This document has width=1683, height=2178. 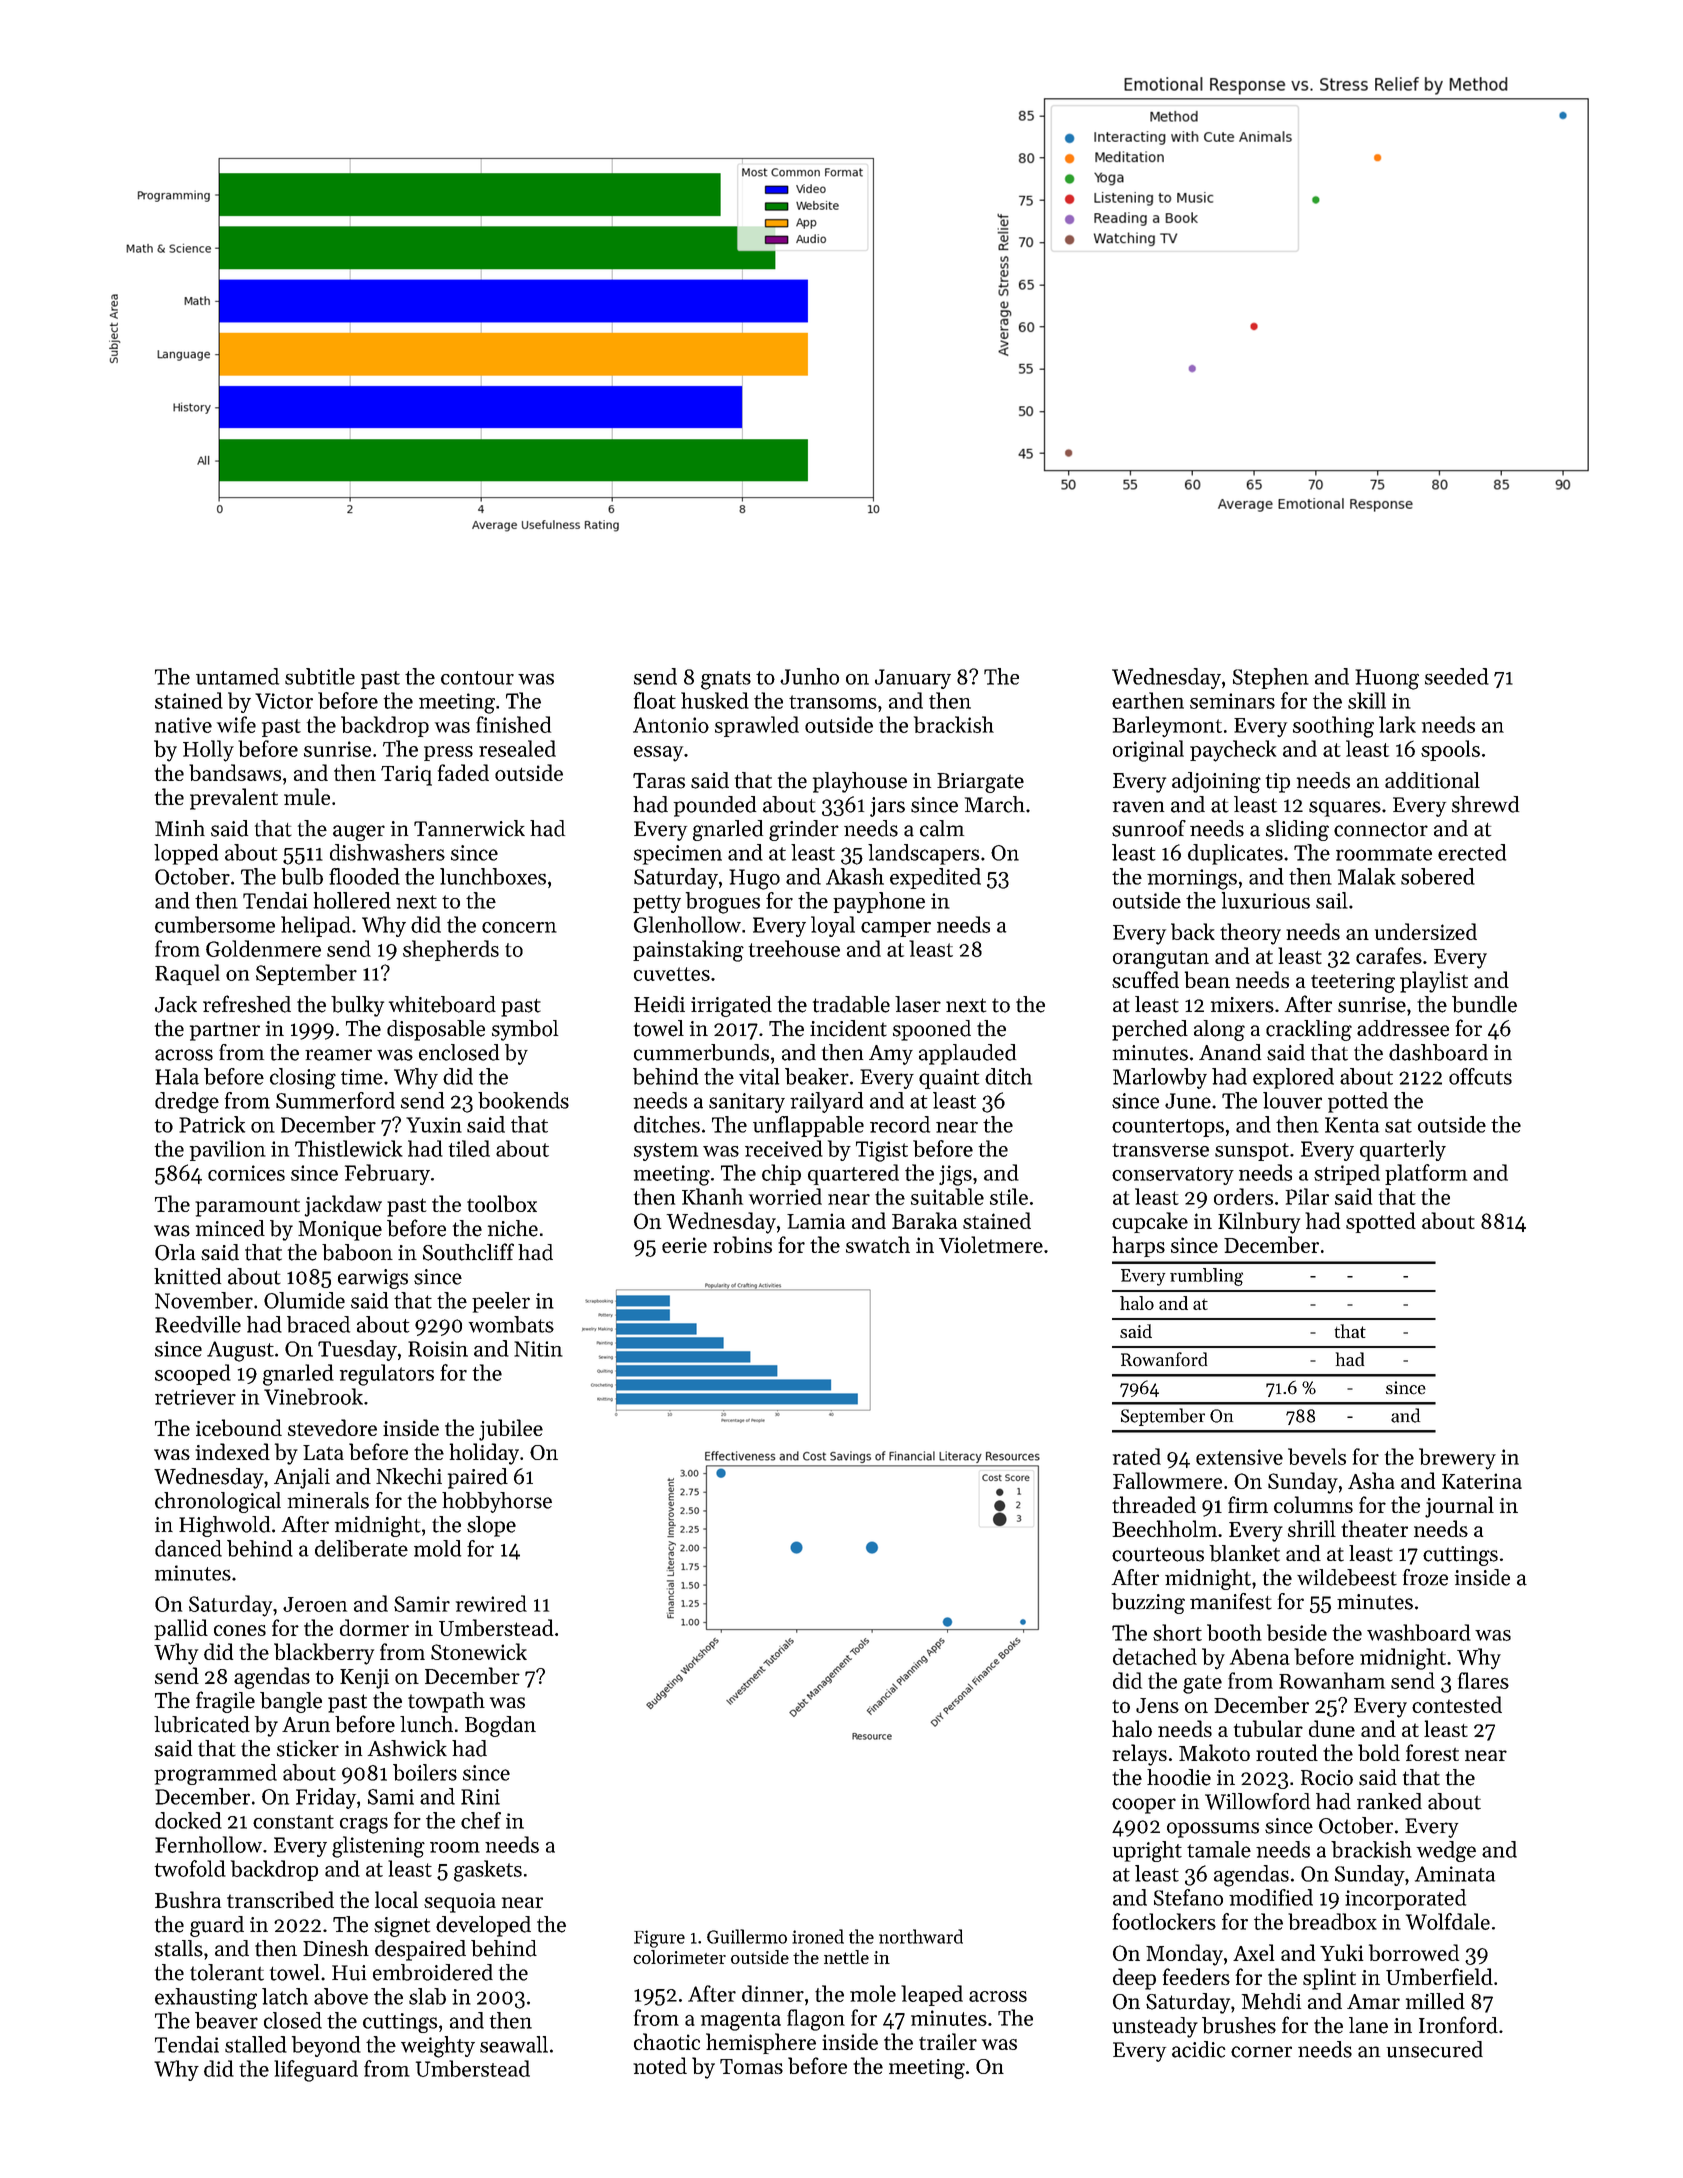 I want to click on conservatory, so click(x=1173, y=1176).
